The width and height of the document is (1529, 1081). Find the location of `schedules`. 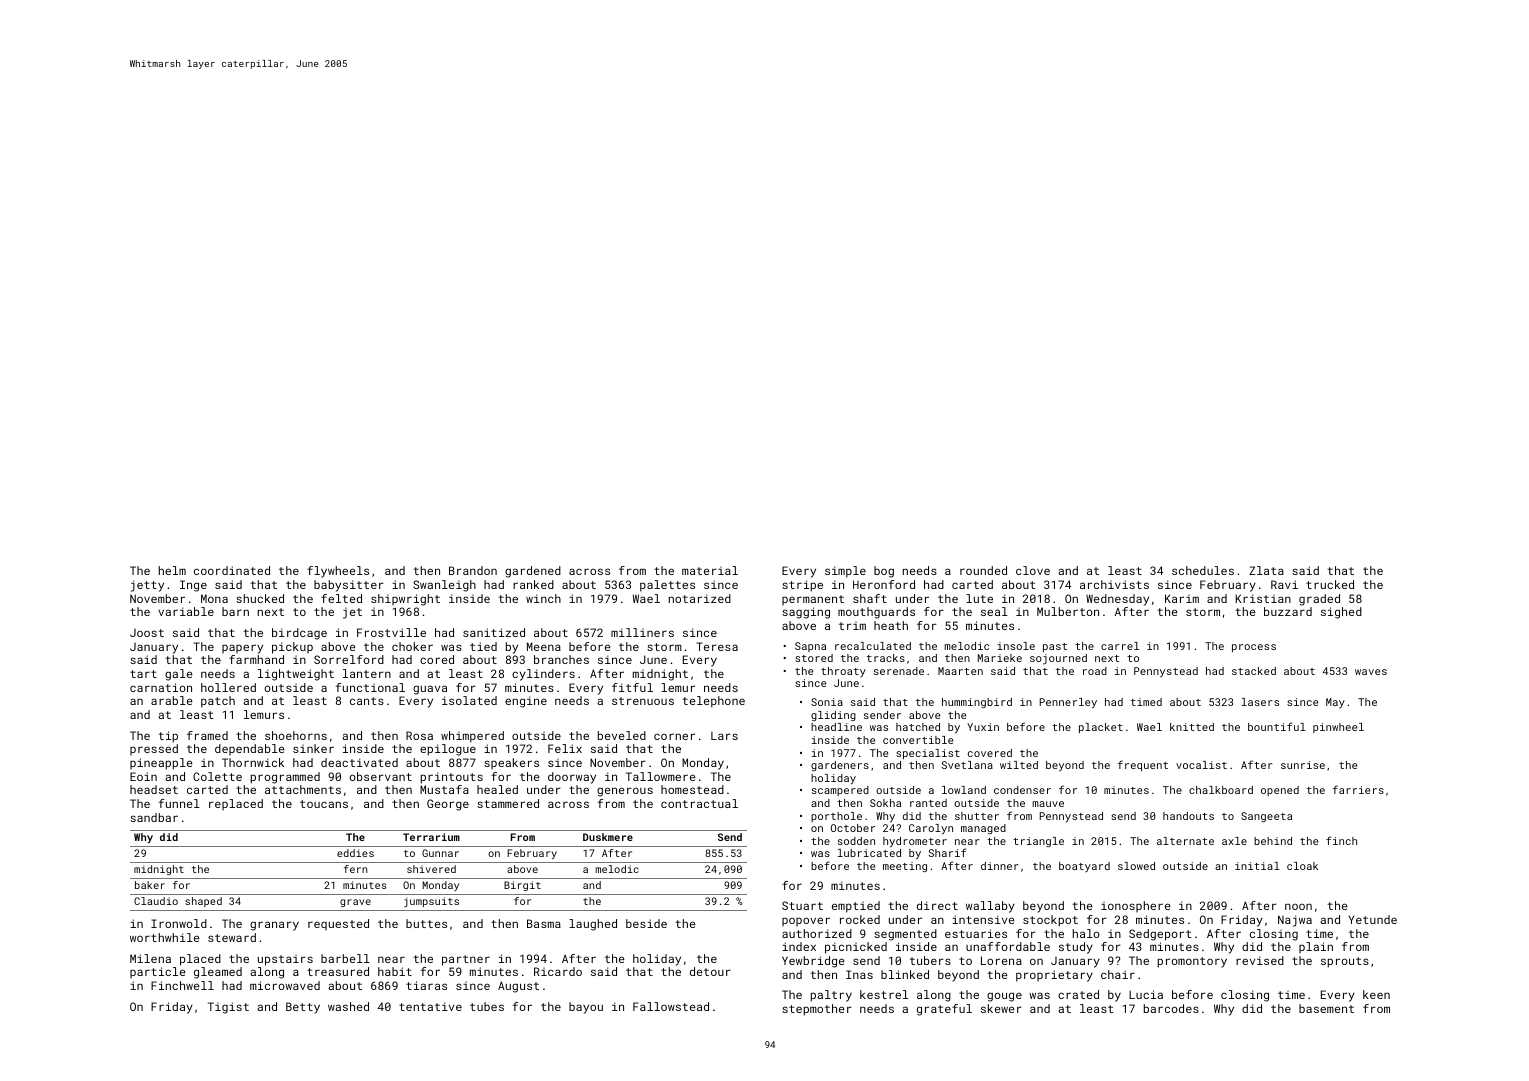

schedules is located at coordinates (1203, 570).
